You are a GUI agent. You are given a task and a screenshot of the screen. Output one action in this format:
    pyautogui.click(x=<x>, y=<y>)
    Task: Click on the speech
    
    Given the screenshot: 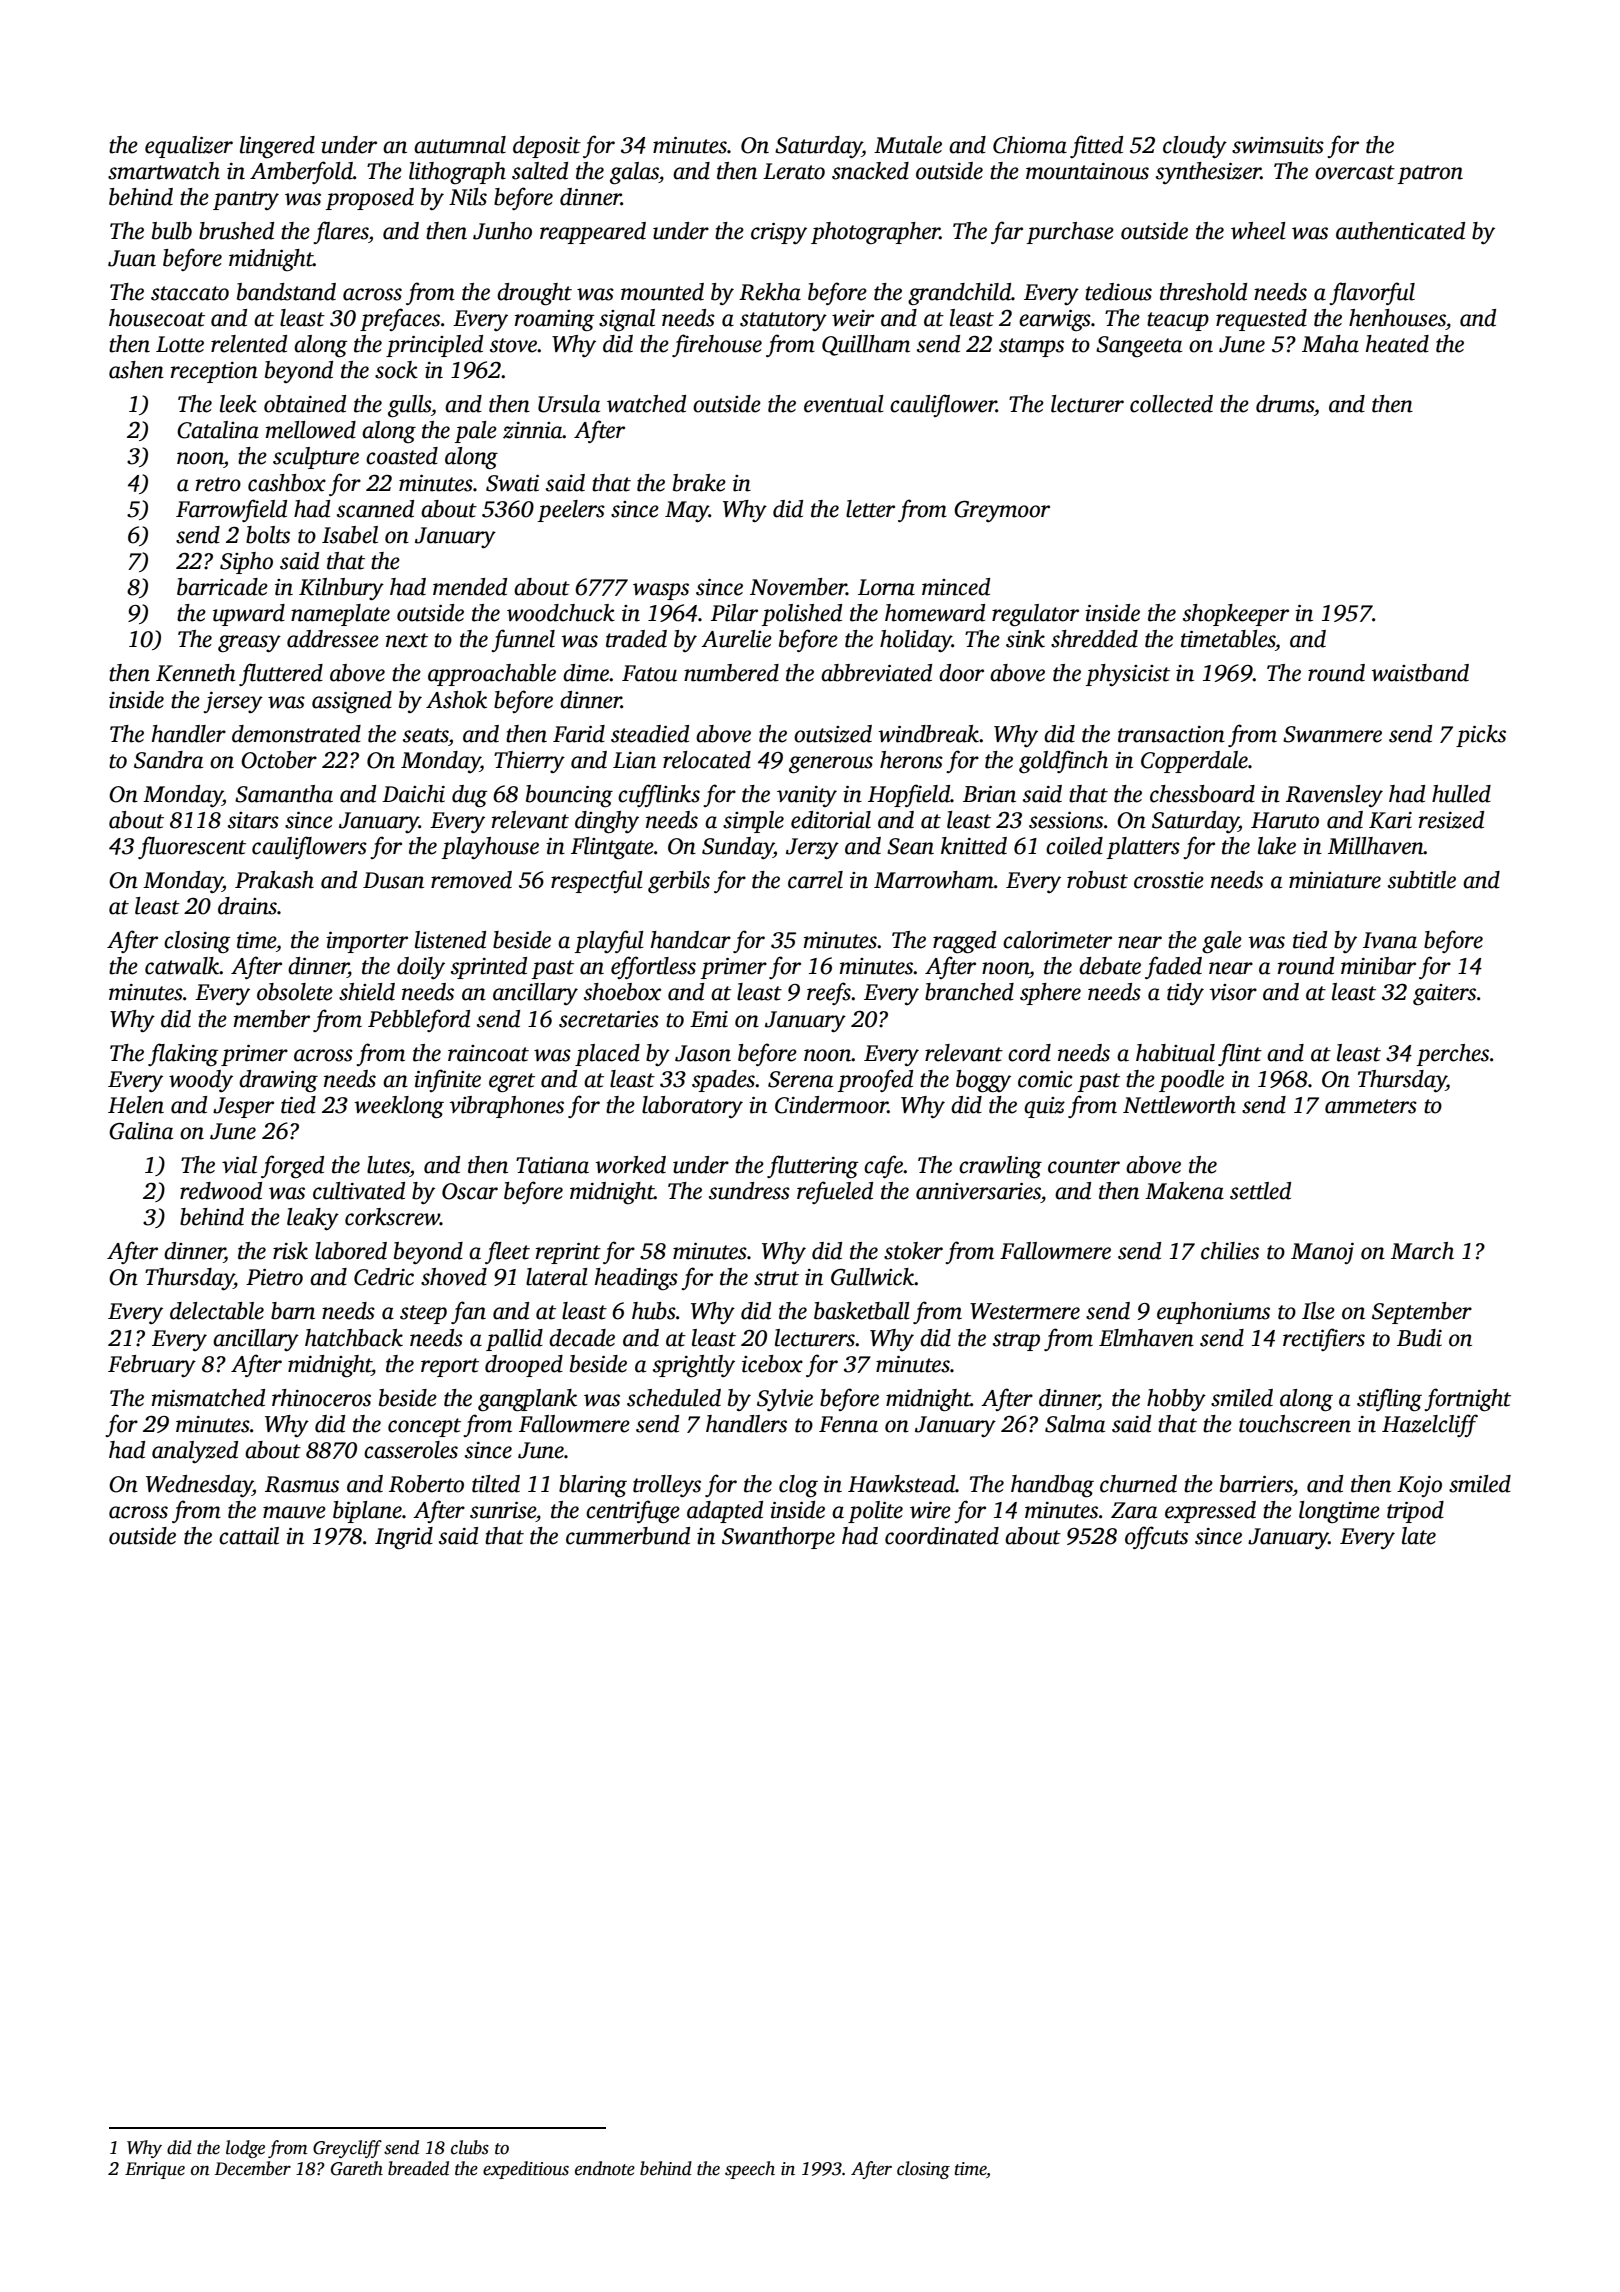 What is the action you would take?
    pyautogui.click(x=750, y=2170)
